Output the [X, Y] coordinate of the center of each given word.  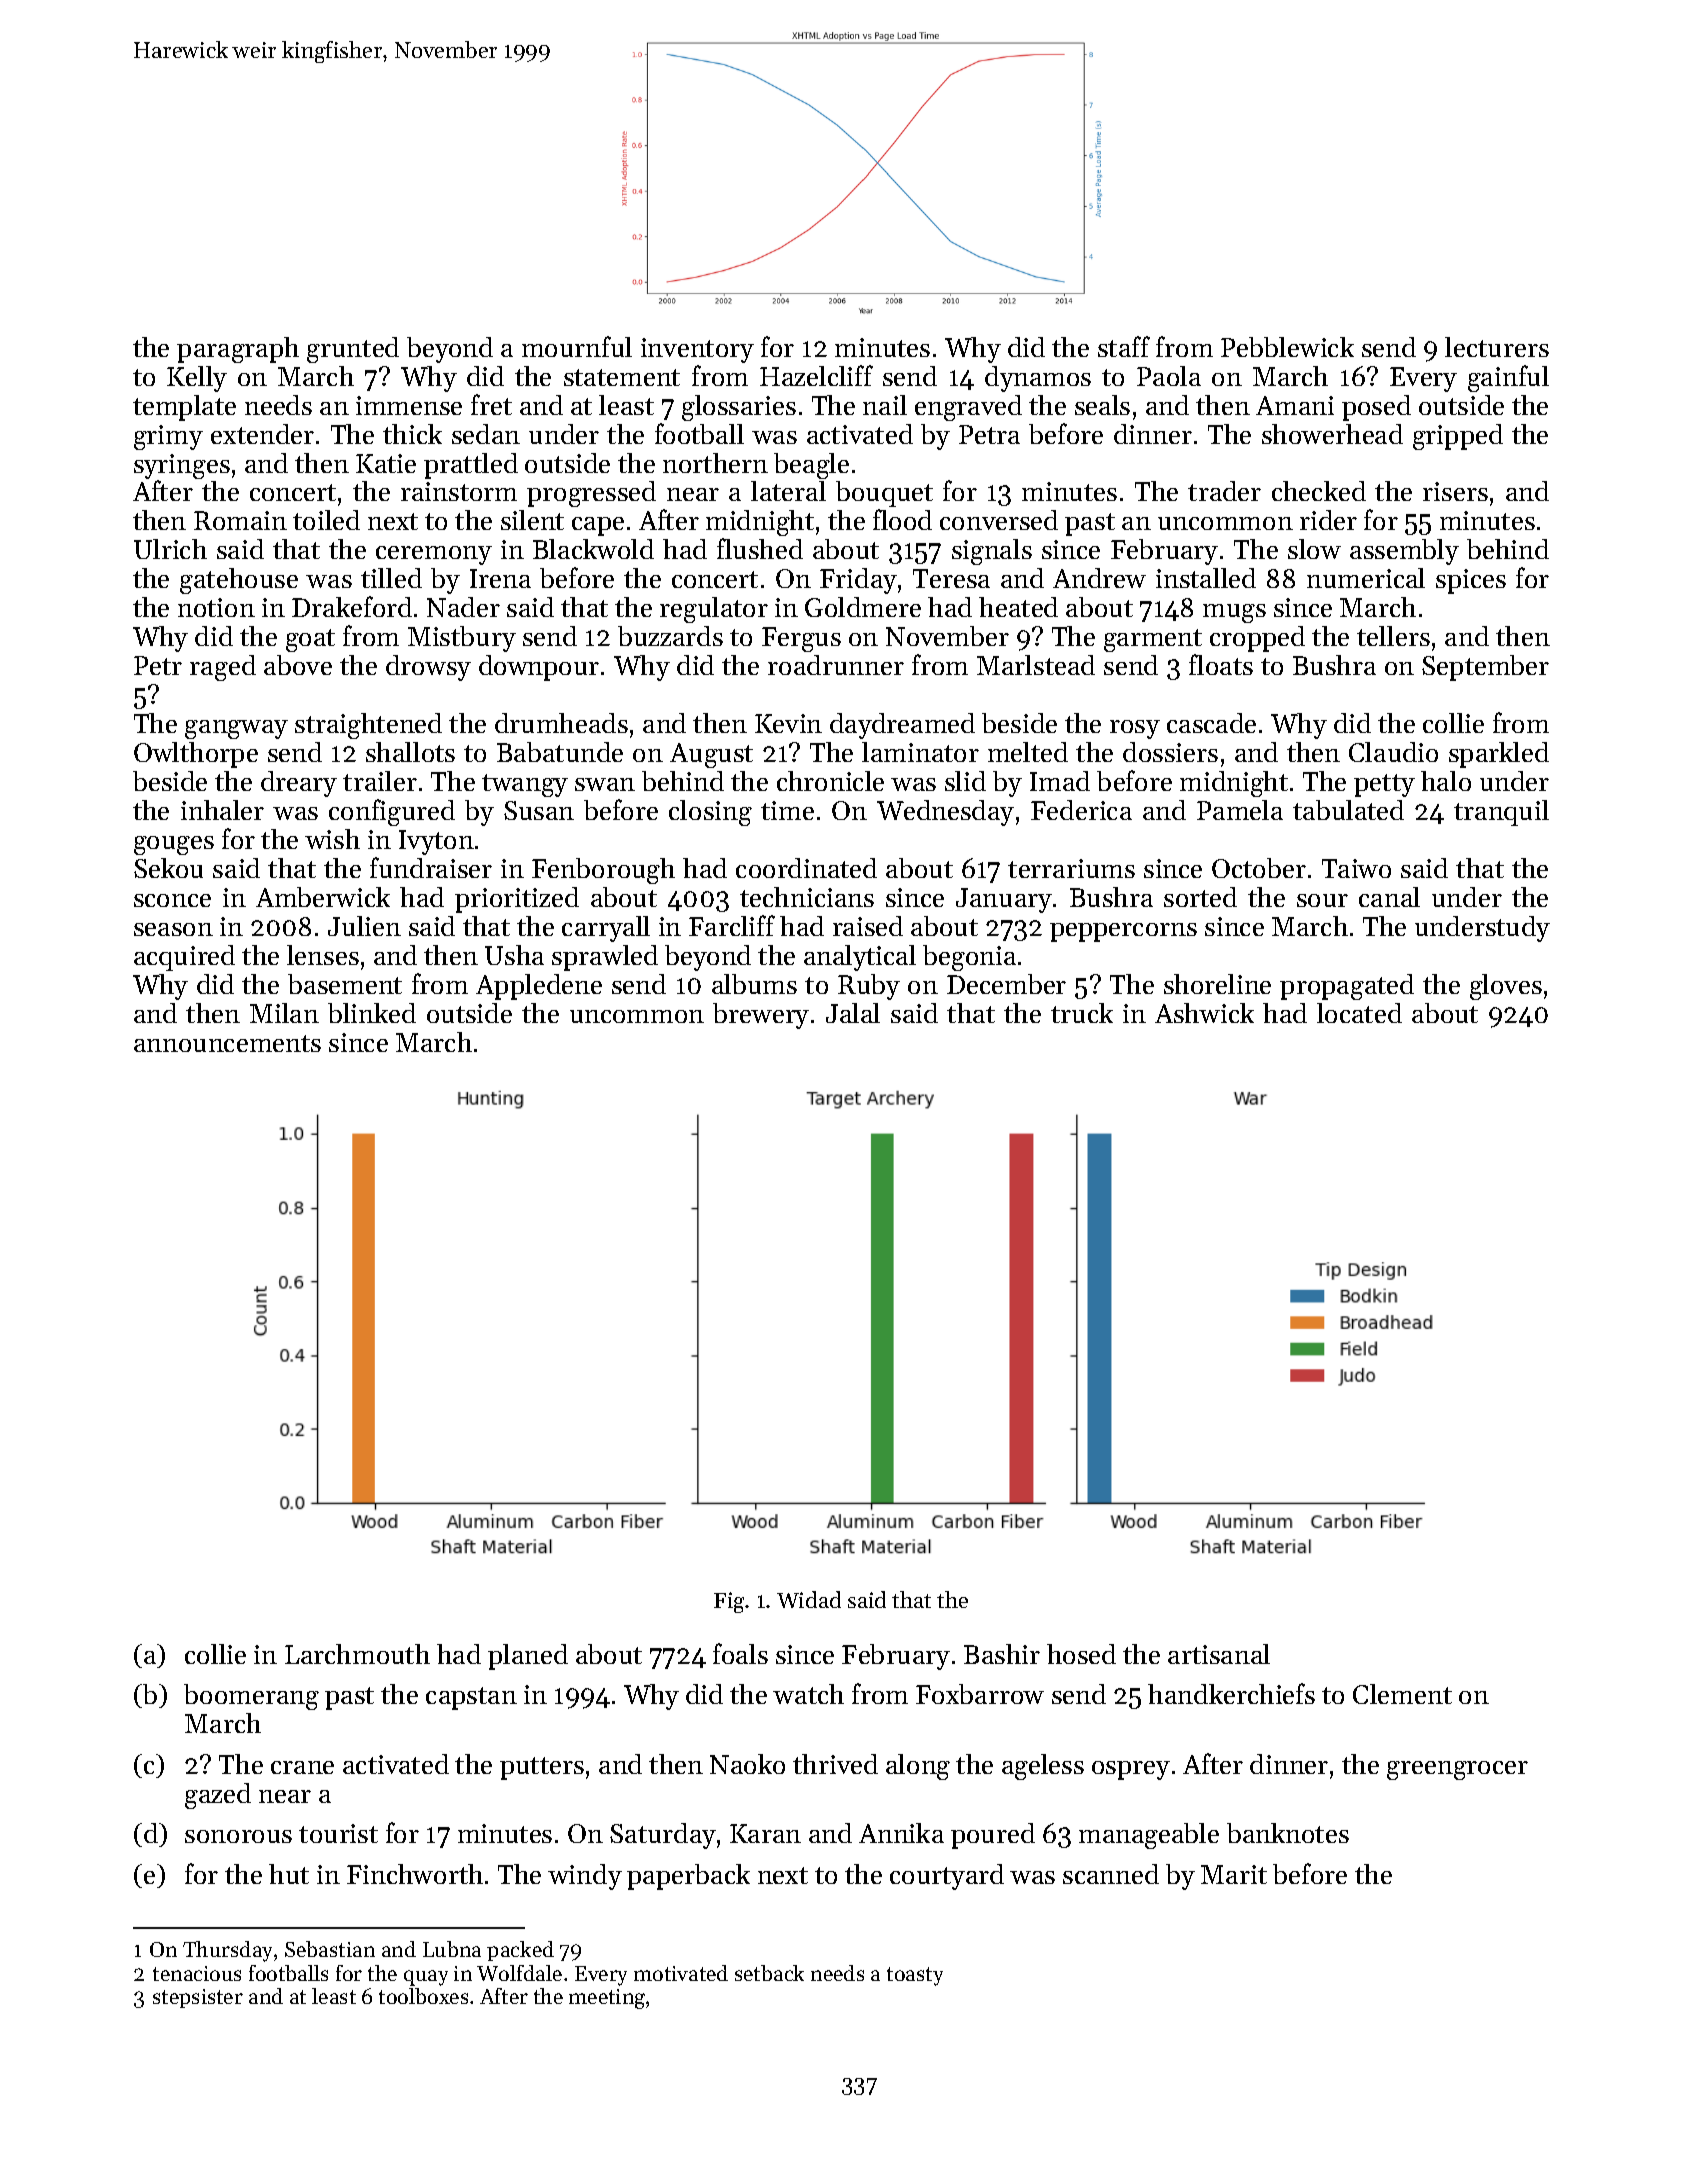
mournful [577, 346]
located [1359, 1013]
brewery [761, 1016]
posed [1376, 408]
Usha [514, 955]
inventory [697, 350]
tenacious [197, 1973]
